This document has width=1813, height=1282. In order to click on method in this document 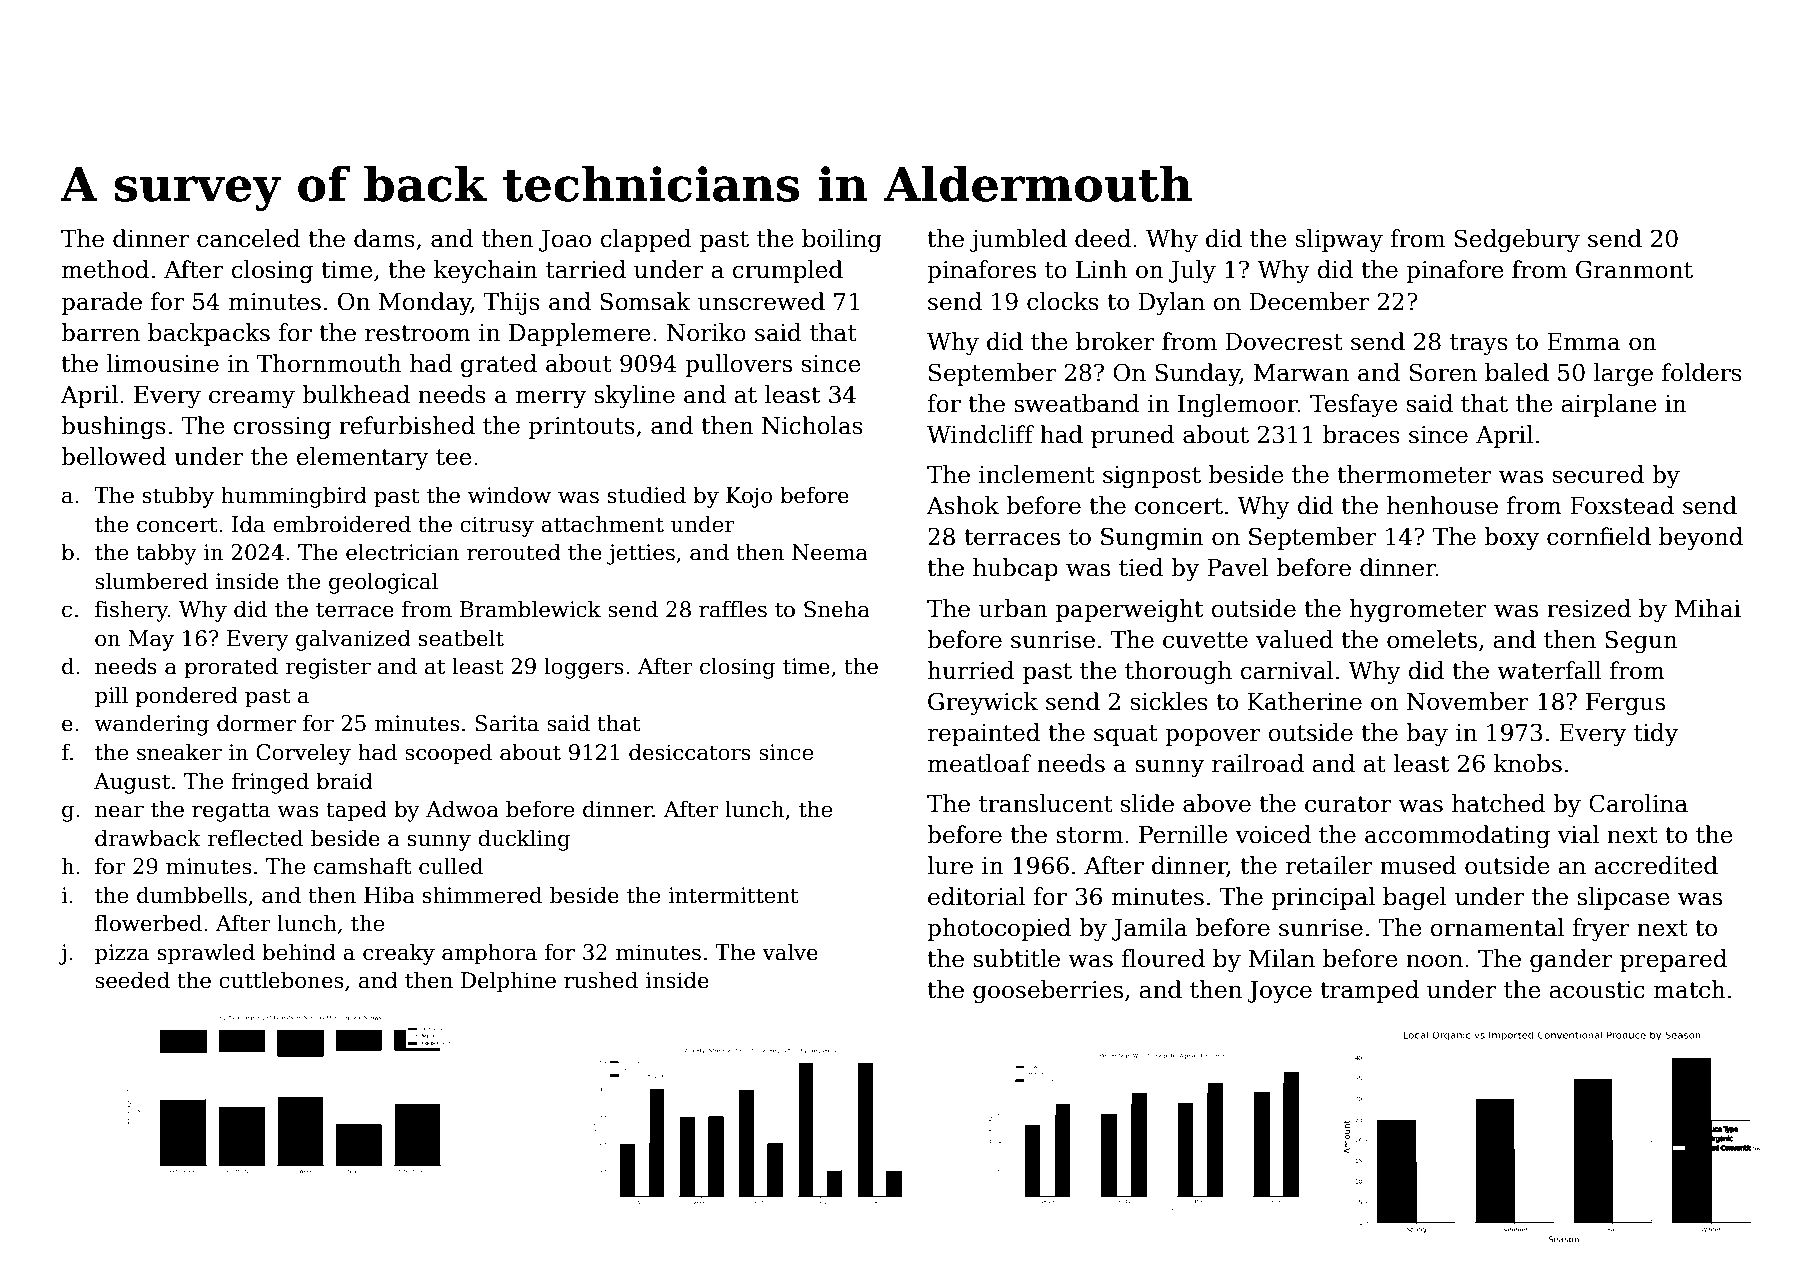, I will do `click(105, 269)`.
